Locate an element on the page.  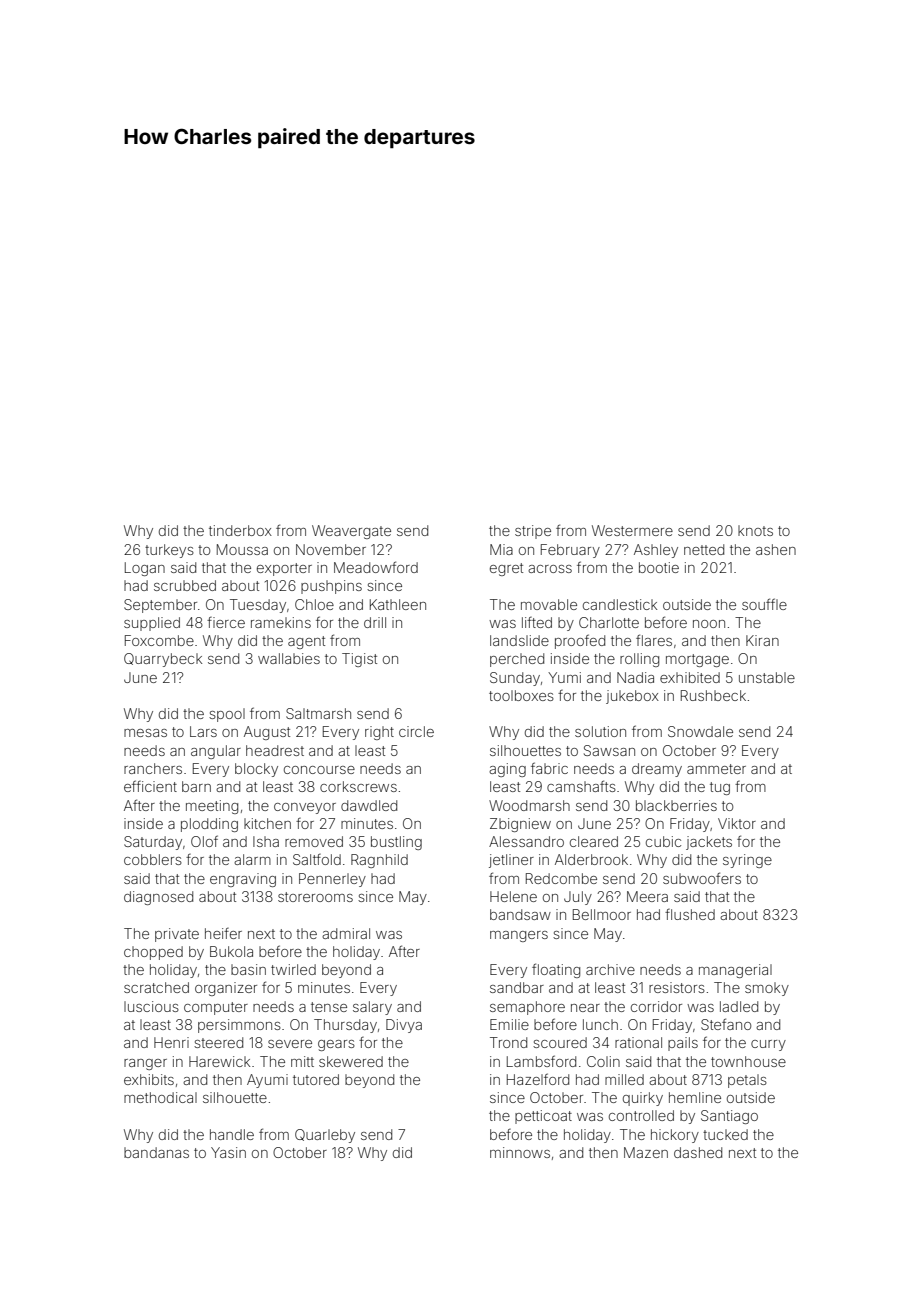
stripe is located at coordinates (533, 532).
